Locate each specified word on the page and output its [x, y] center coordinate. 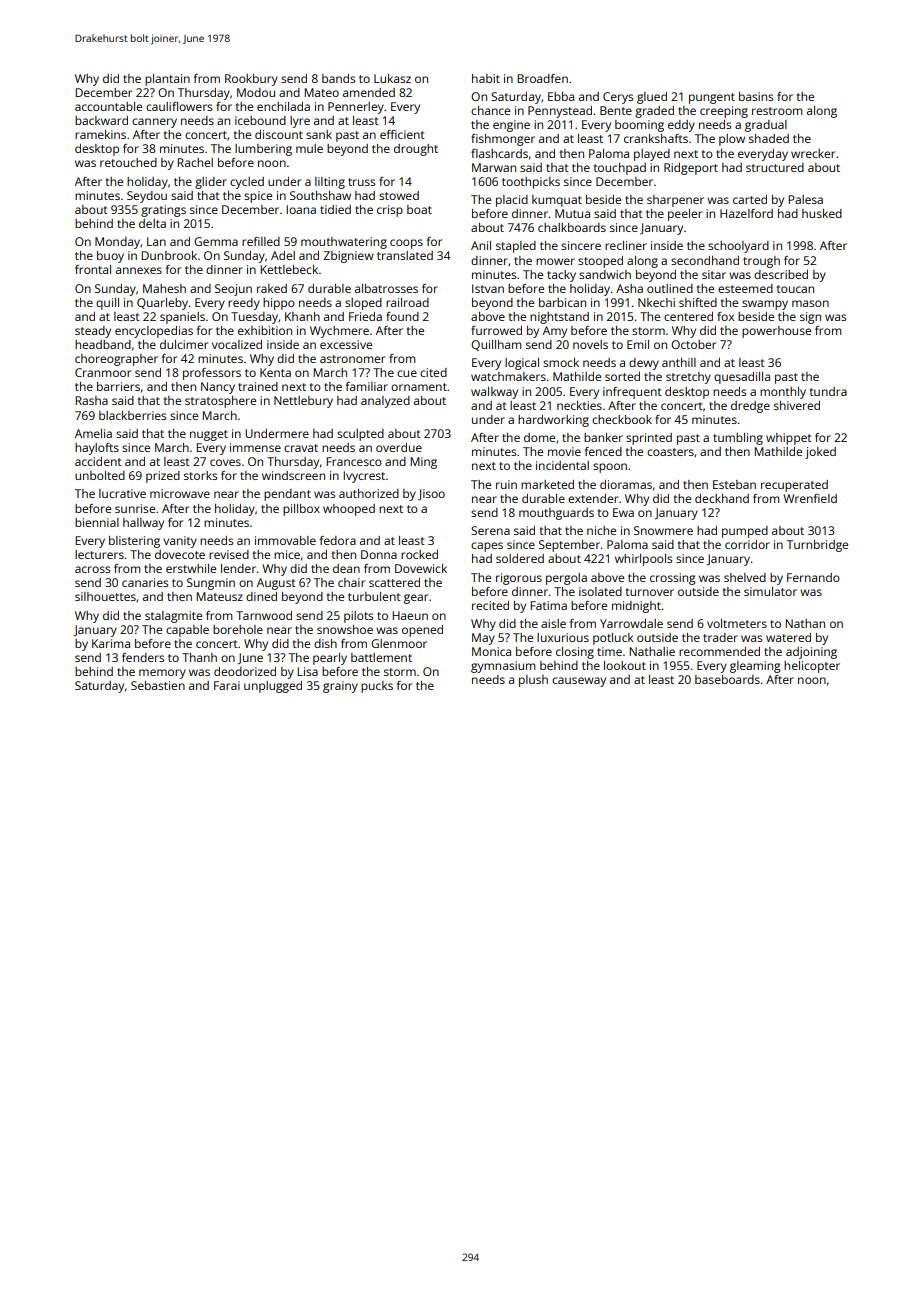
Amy [555, 332]
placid [512, 201]
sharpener [675, 201]
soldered [520, 558]
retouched [128, 162]
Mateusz [219, 596]
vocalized [237, 344]
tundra [828, 391]
